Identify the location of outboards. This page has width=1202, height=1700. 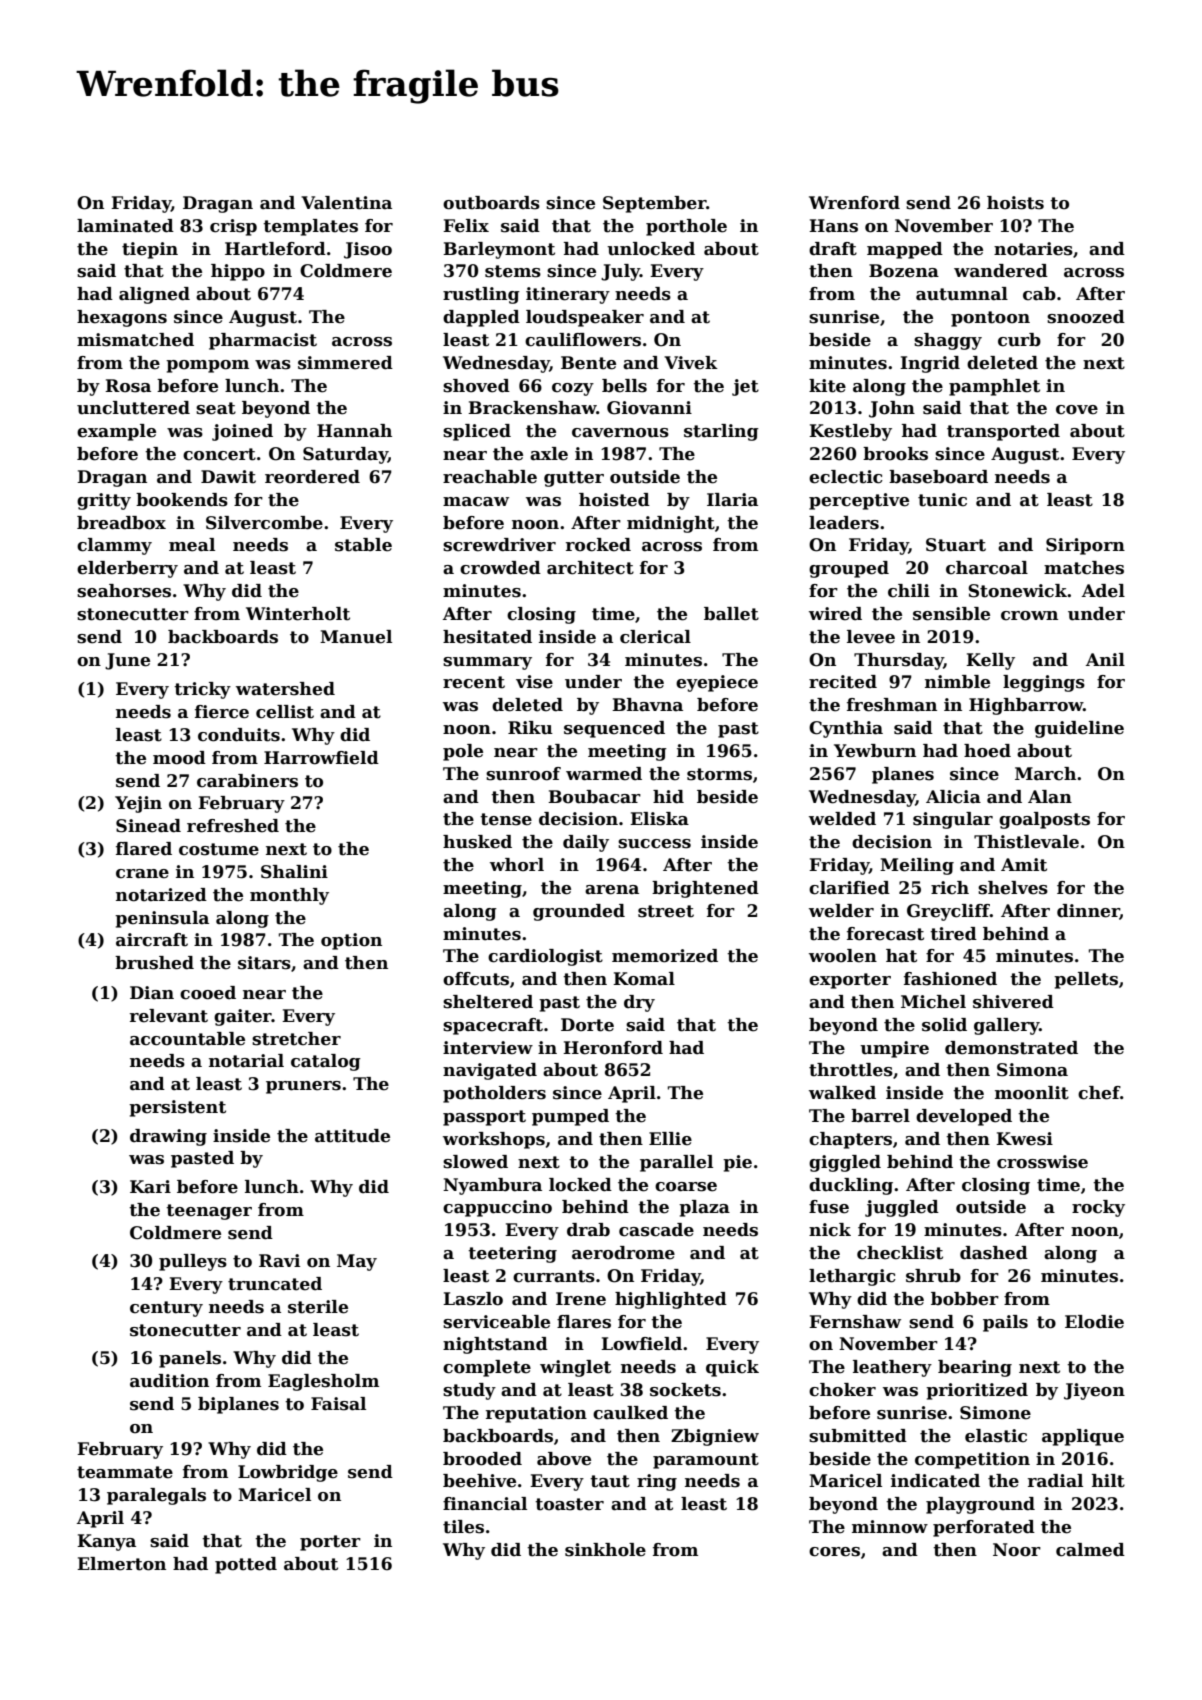
(491, 203).
